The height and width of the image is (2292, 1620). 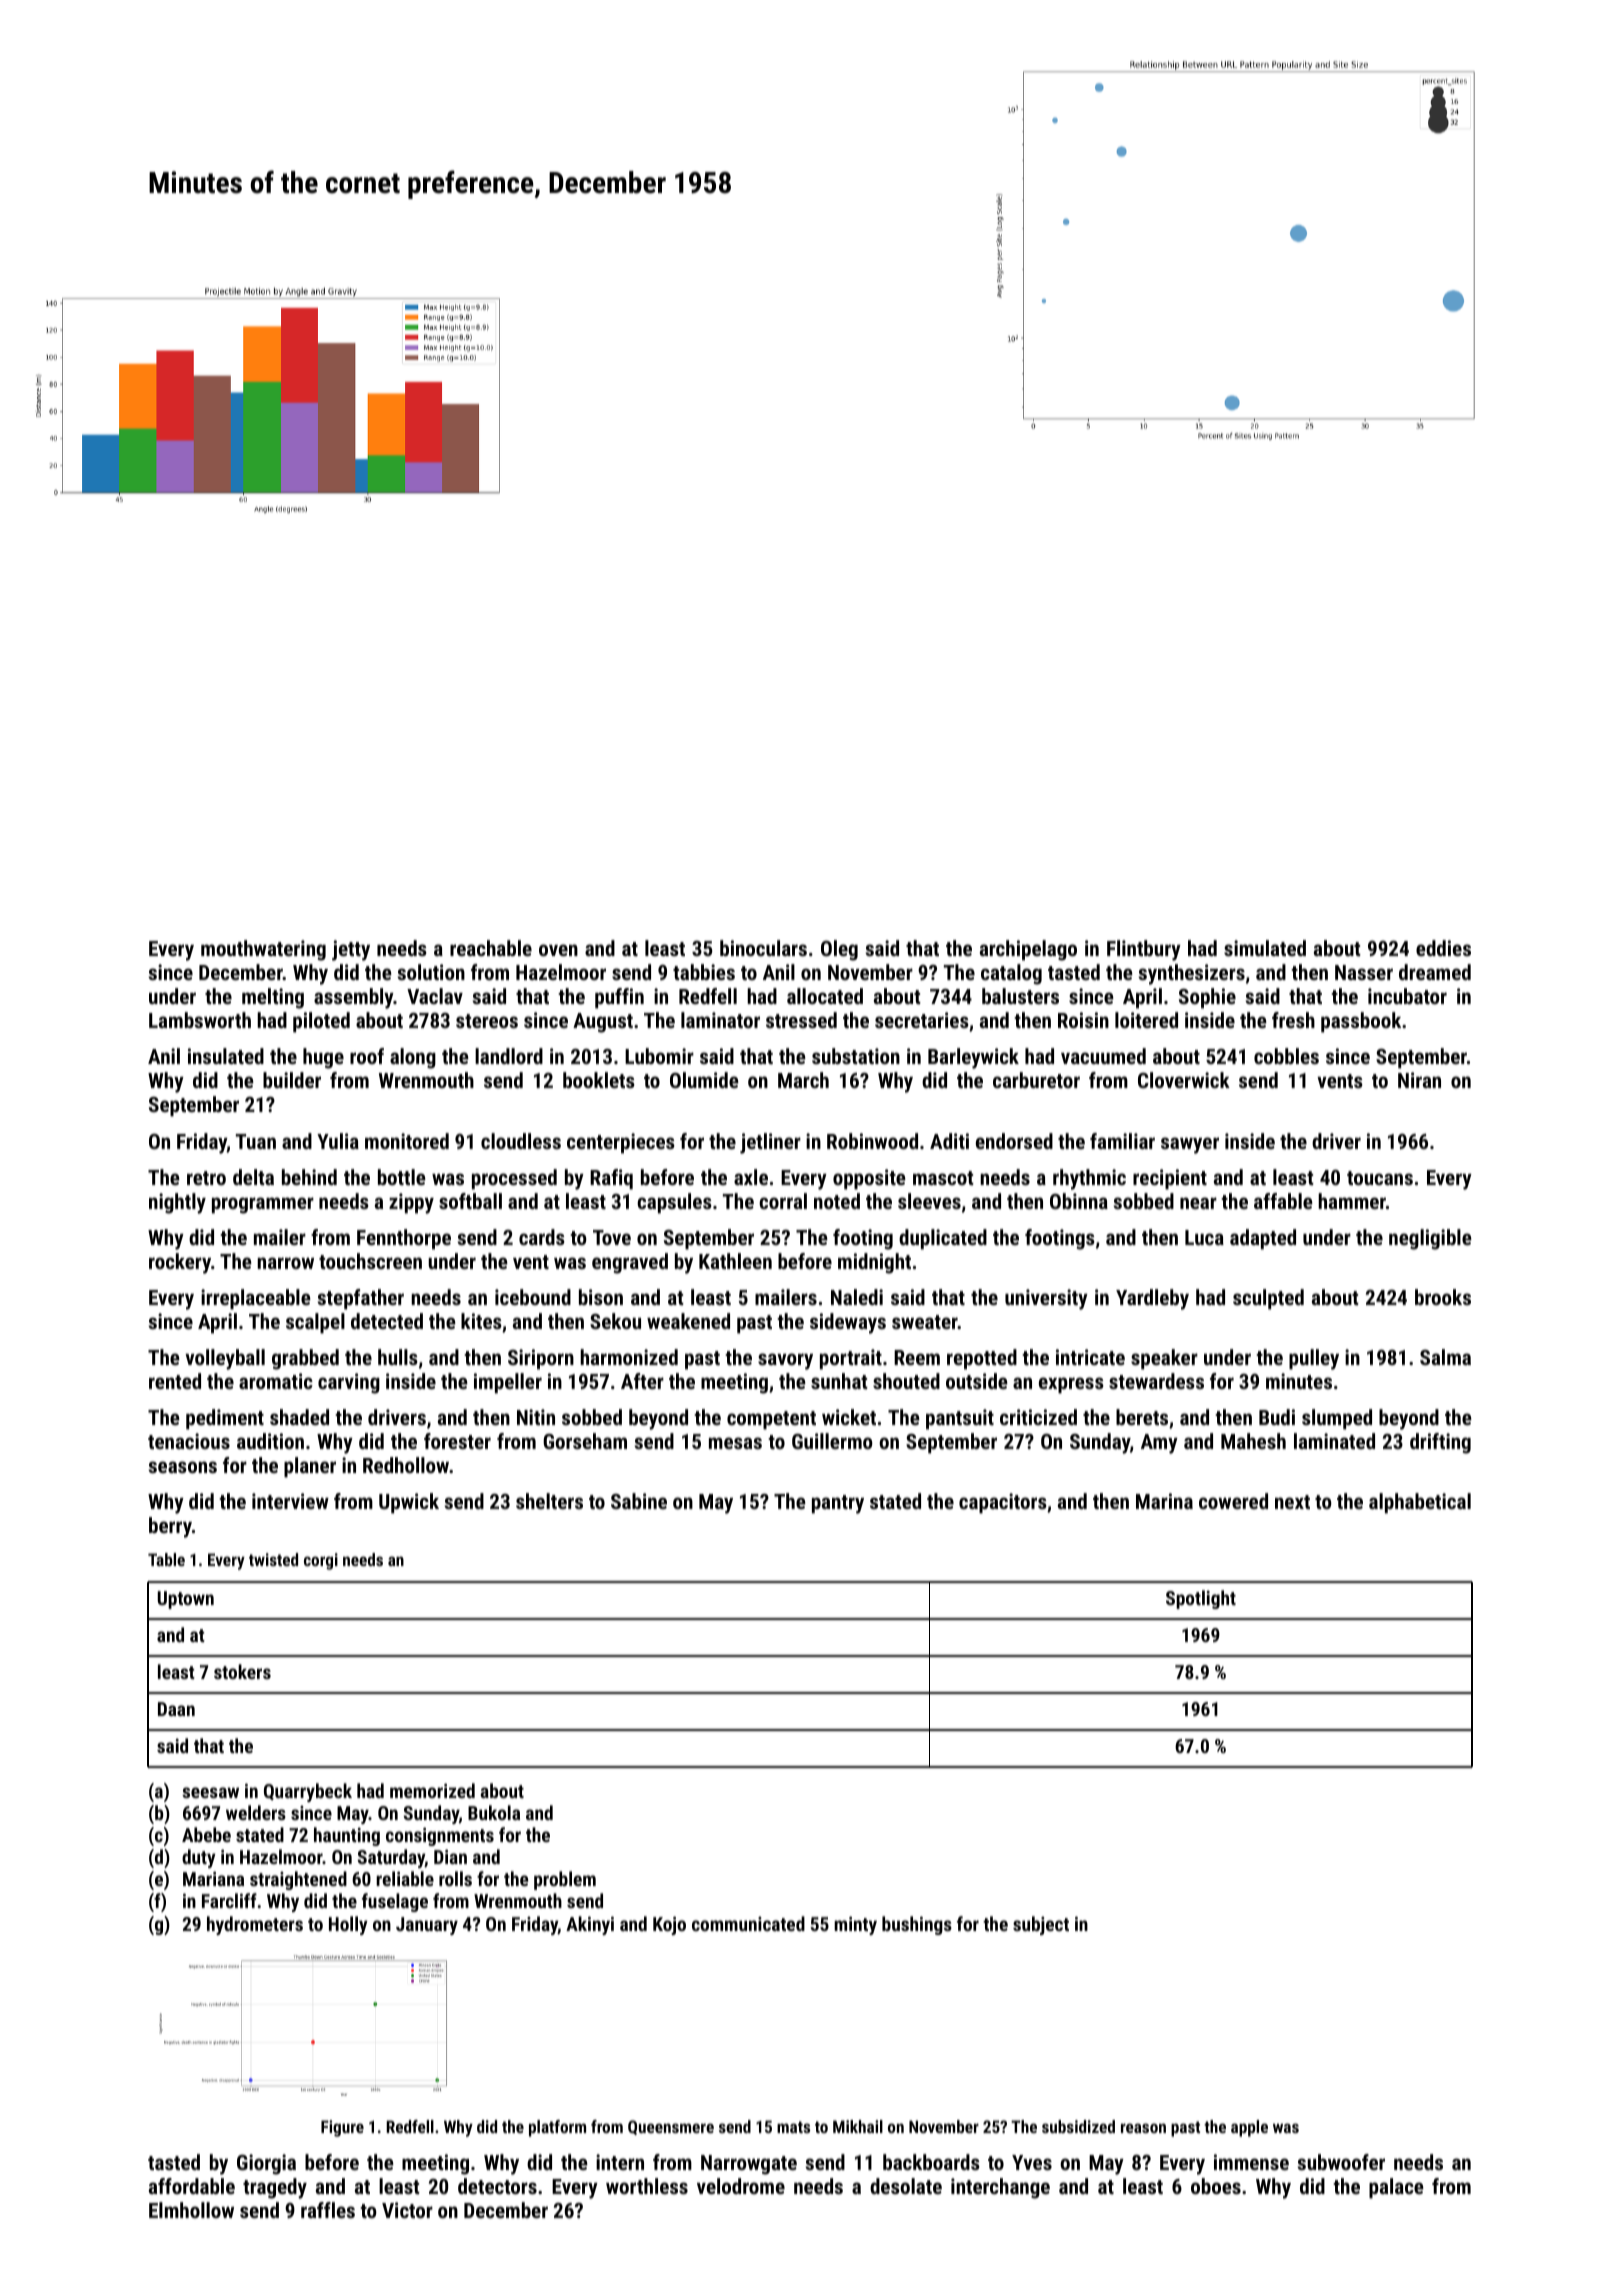 I want to click on Tove, so click(x=612, y=1237).
